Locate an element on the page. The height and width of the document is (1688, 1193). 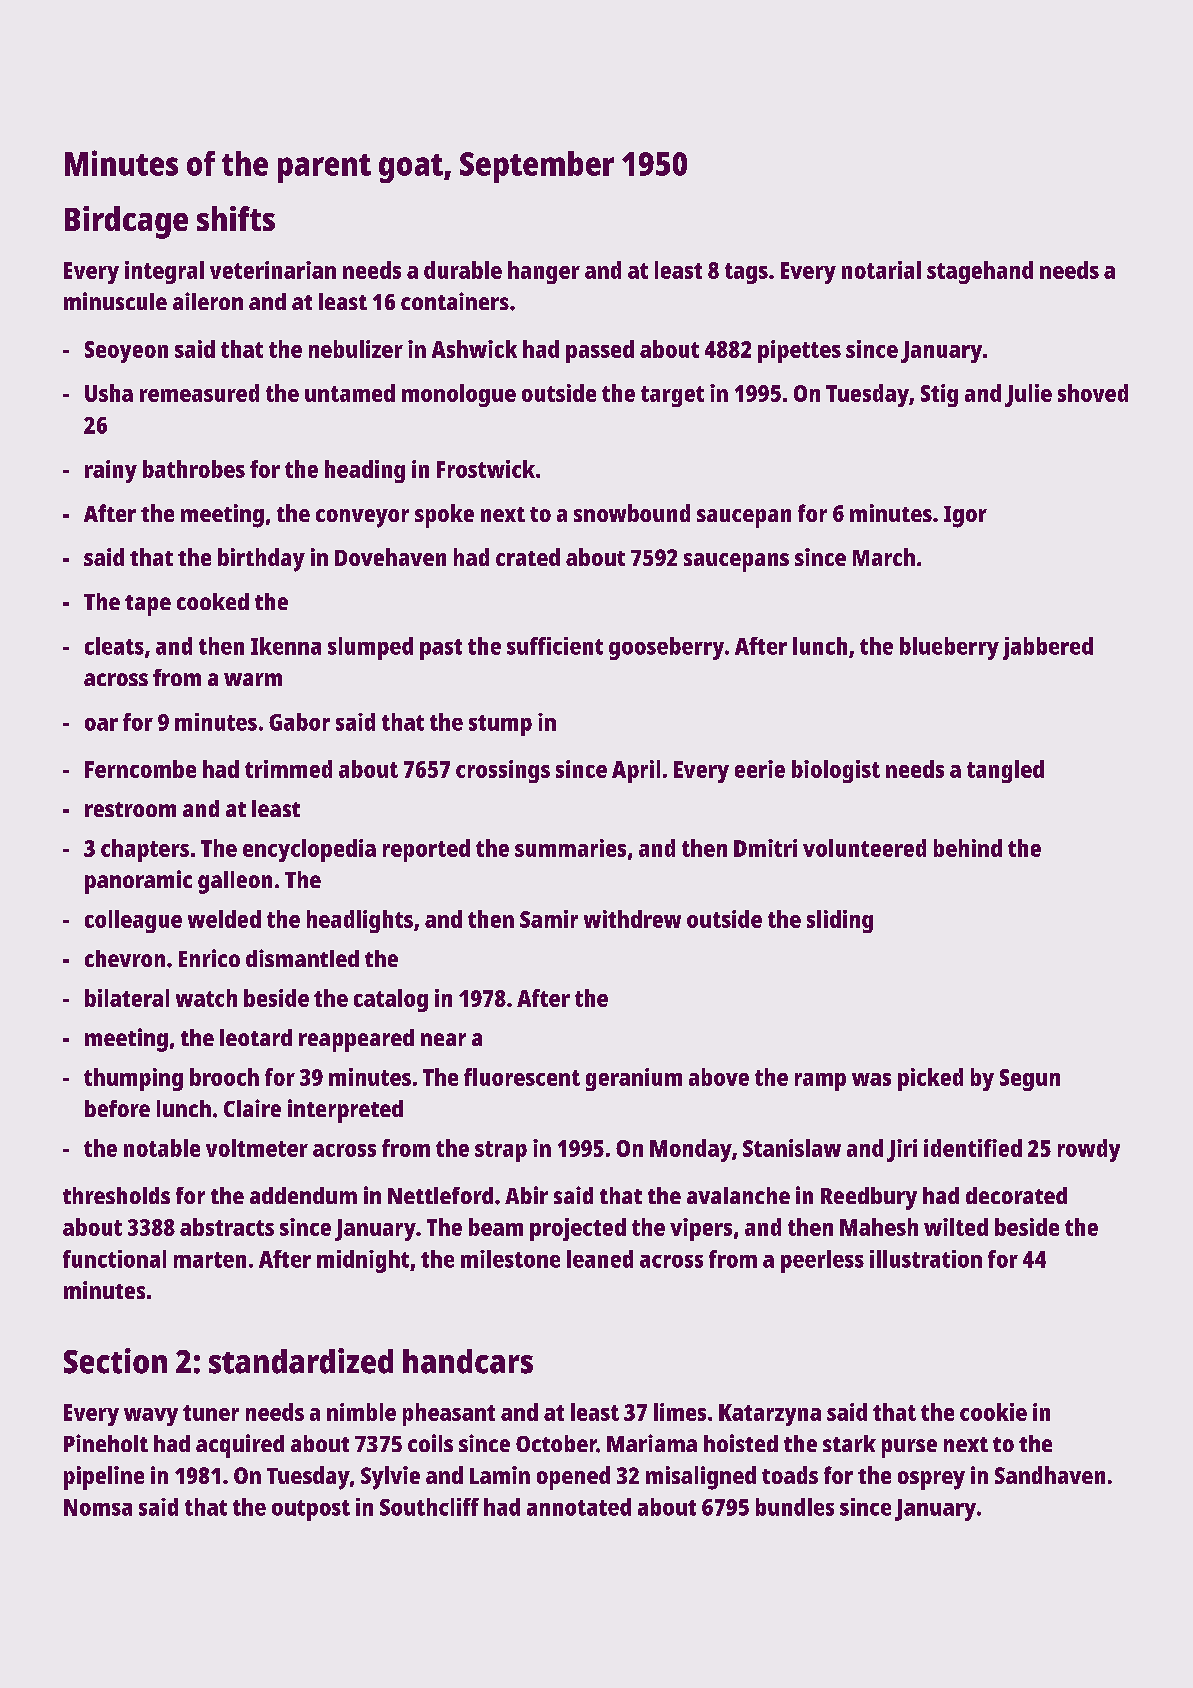
stagehand is located at coordinates (980, 272).
